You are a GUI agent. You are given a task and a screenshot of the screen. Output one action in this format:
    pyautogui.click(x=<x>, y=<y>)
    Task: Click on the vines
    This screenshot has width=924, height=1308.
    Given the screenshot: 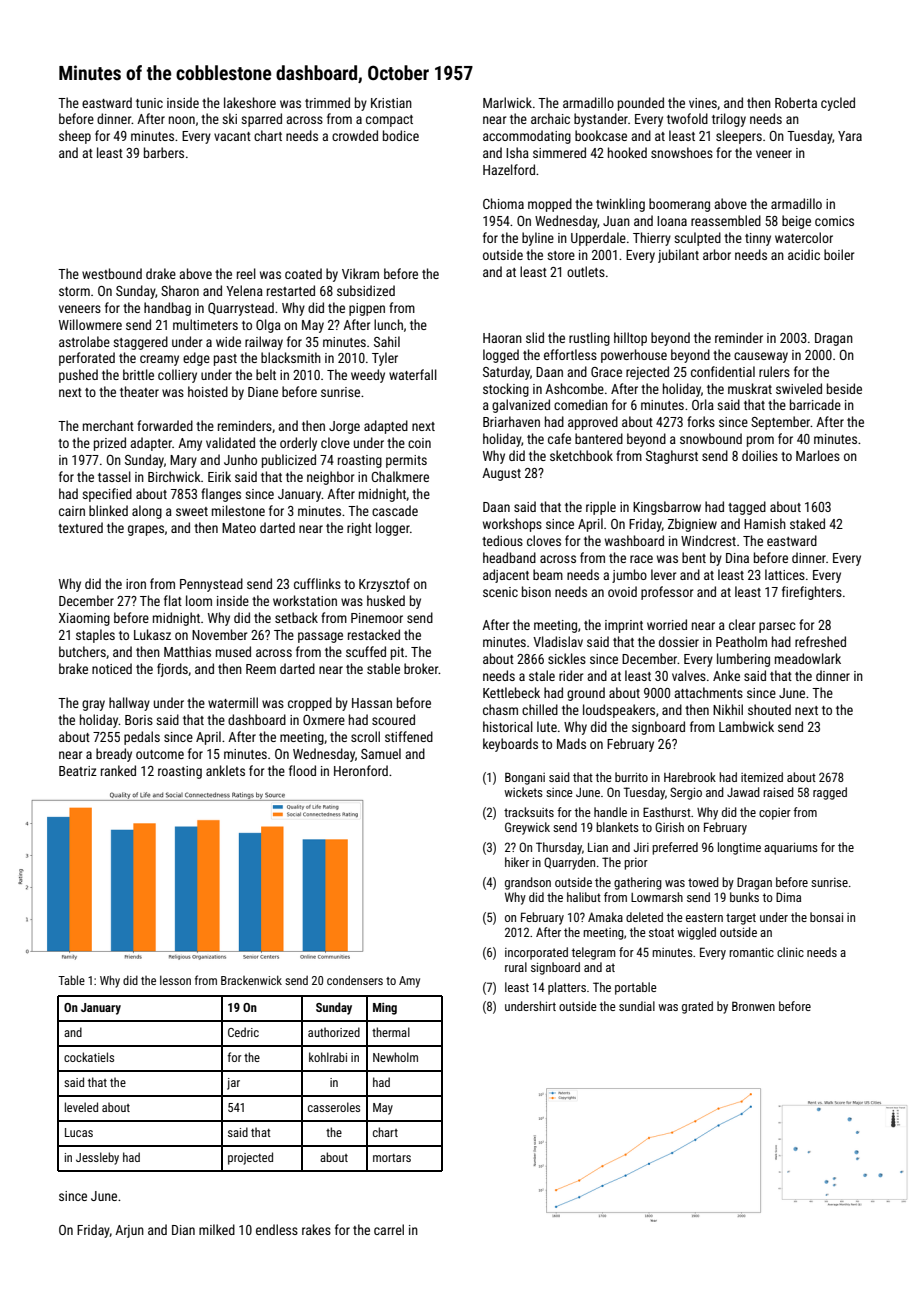 What is the action you would take?
    pyautogui.click(x=703, y=103)
